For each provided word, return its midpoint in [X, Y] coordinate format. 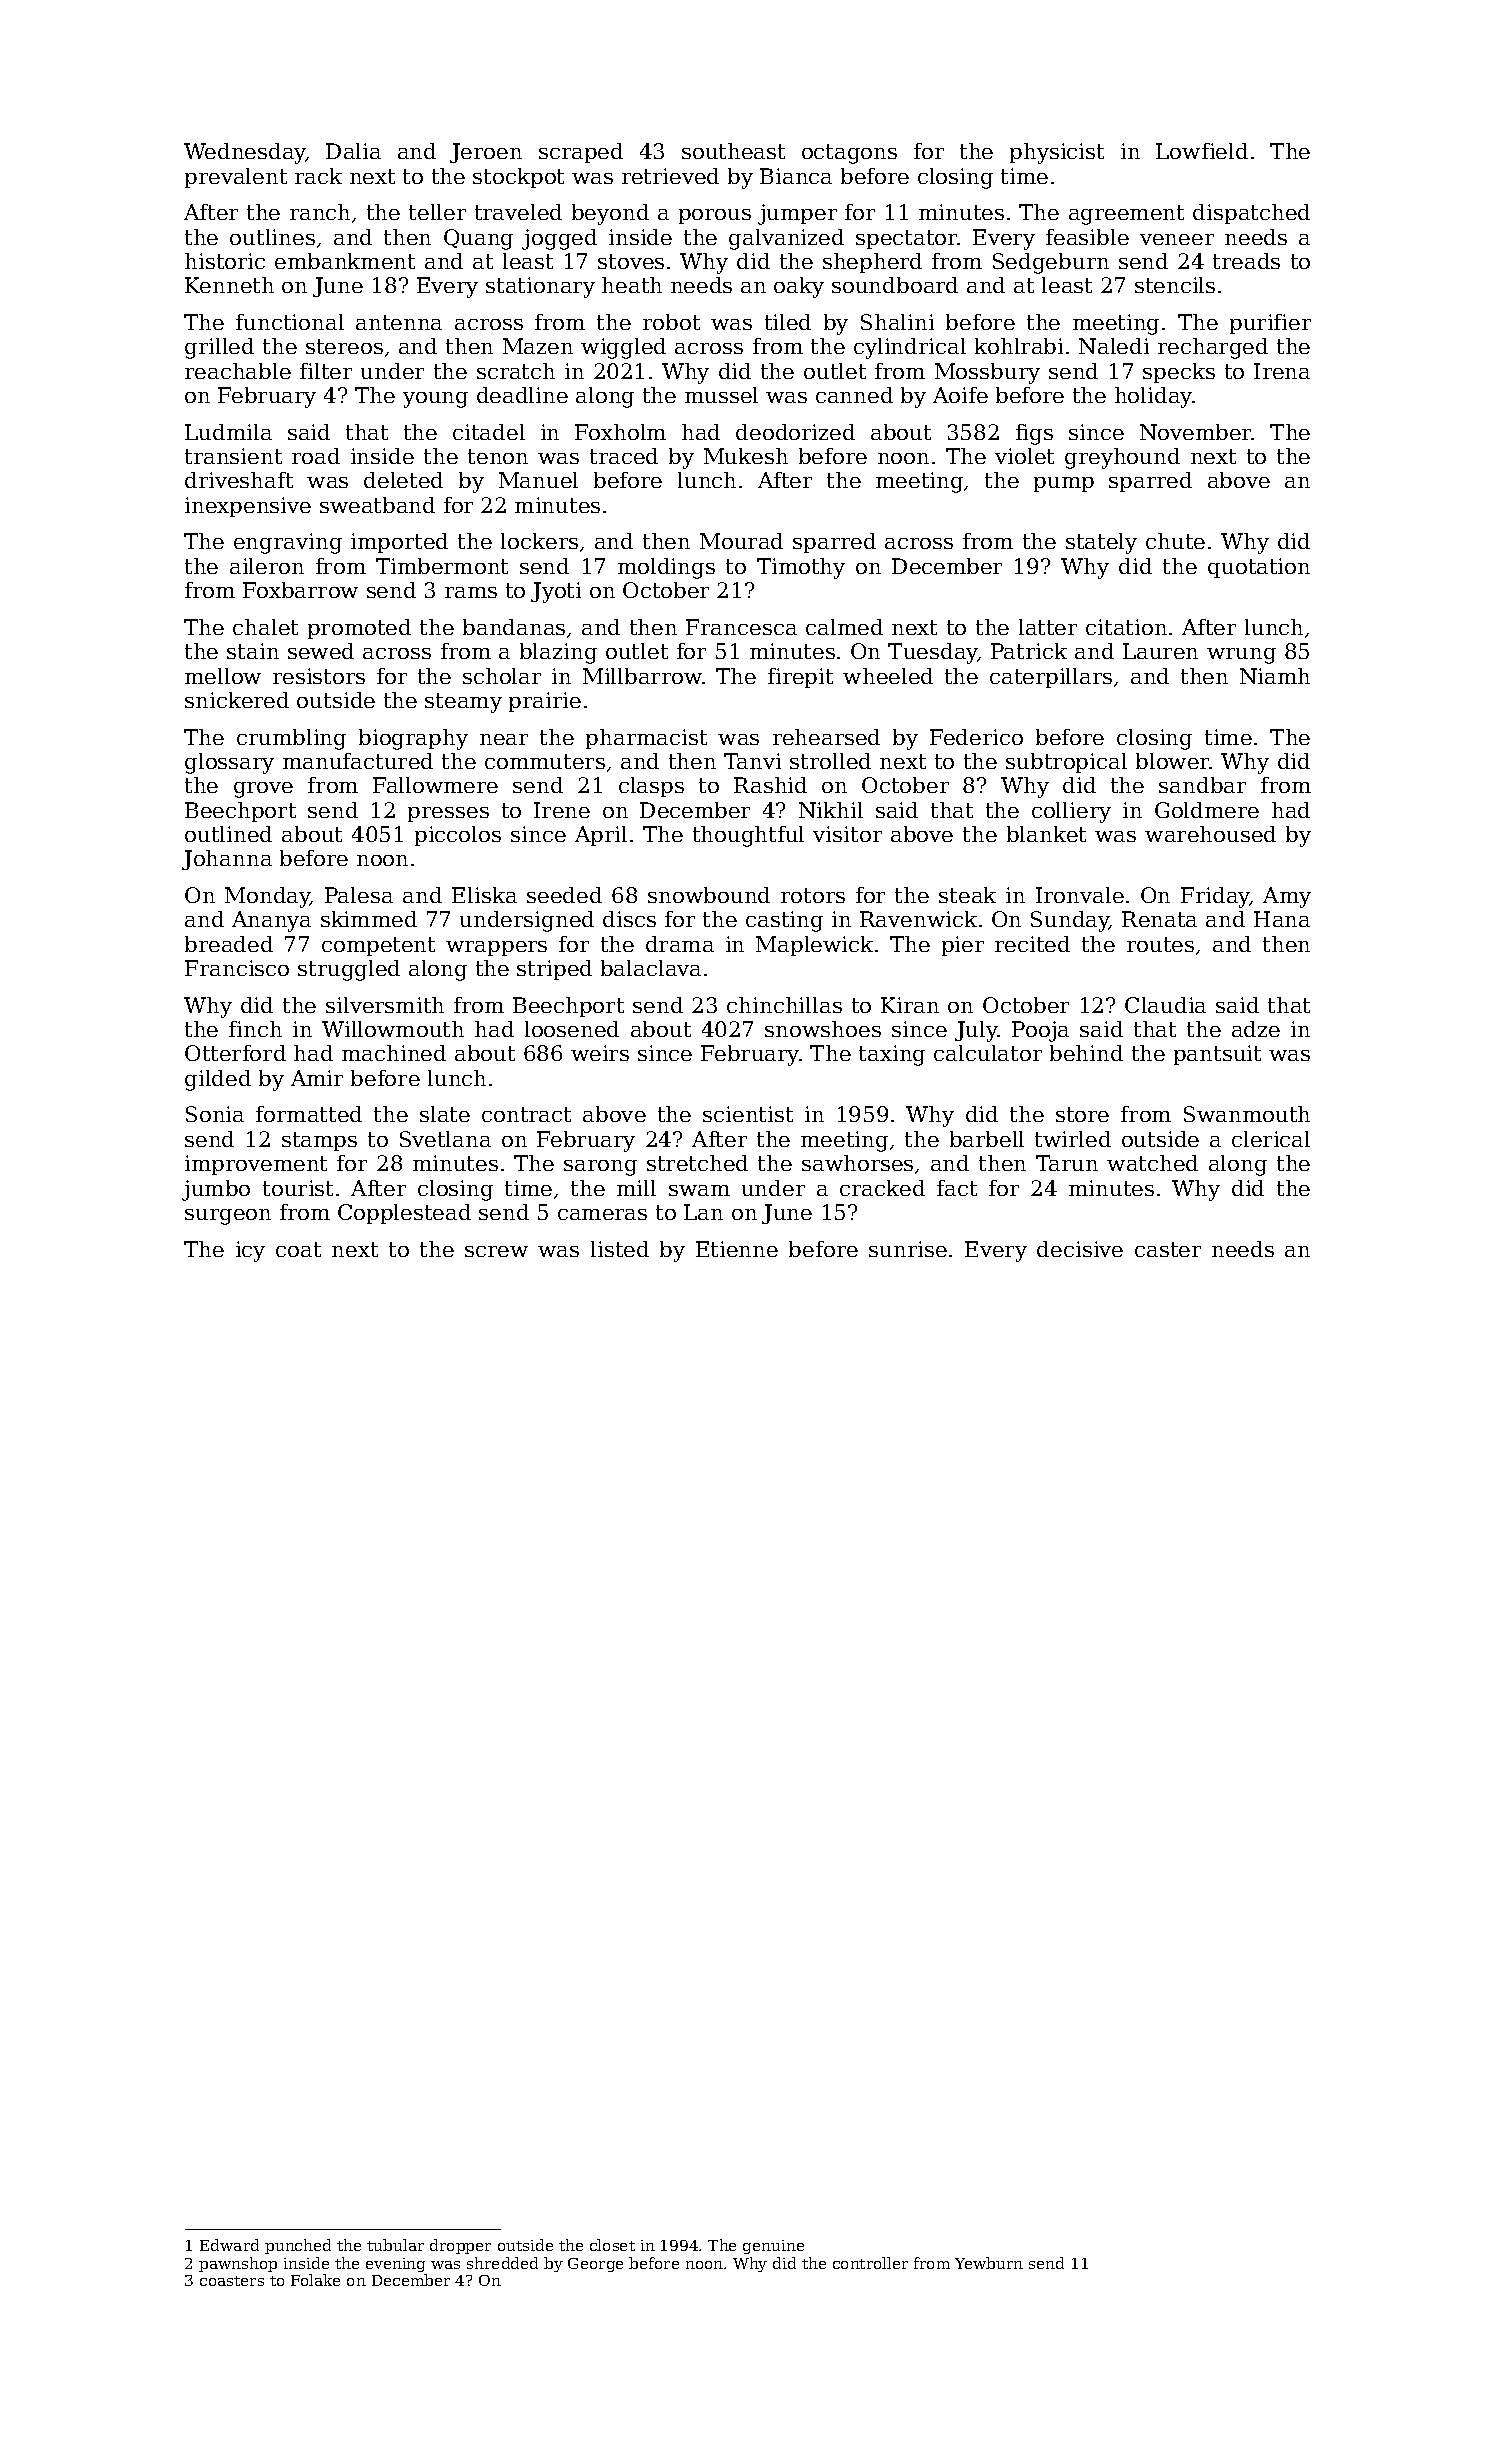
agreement [1126, 215]
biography [413, 739]
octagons [849, 154]
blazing [558, 653]
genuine [773, 2247]
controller [870, 2263]
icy [250, 1251]
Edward [229, 2245]
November [1196, 432]
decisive [1080, 1249]
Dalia [353, 151]
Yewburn [989, 2263]
